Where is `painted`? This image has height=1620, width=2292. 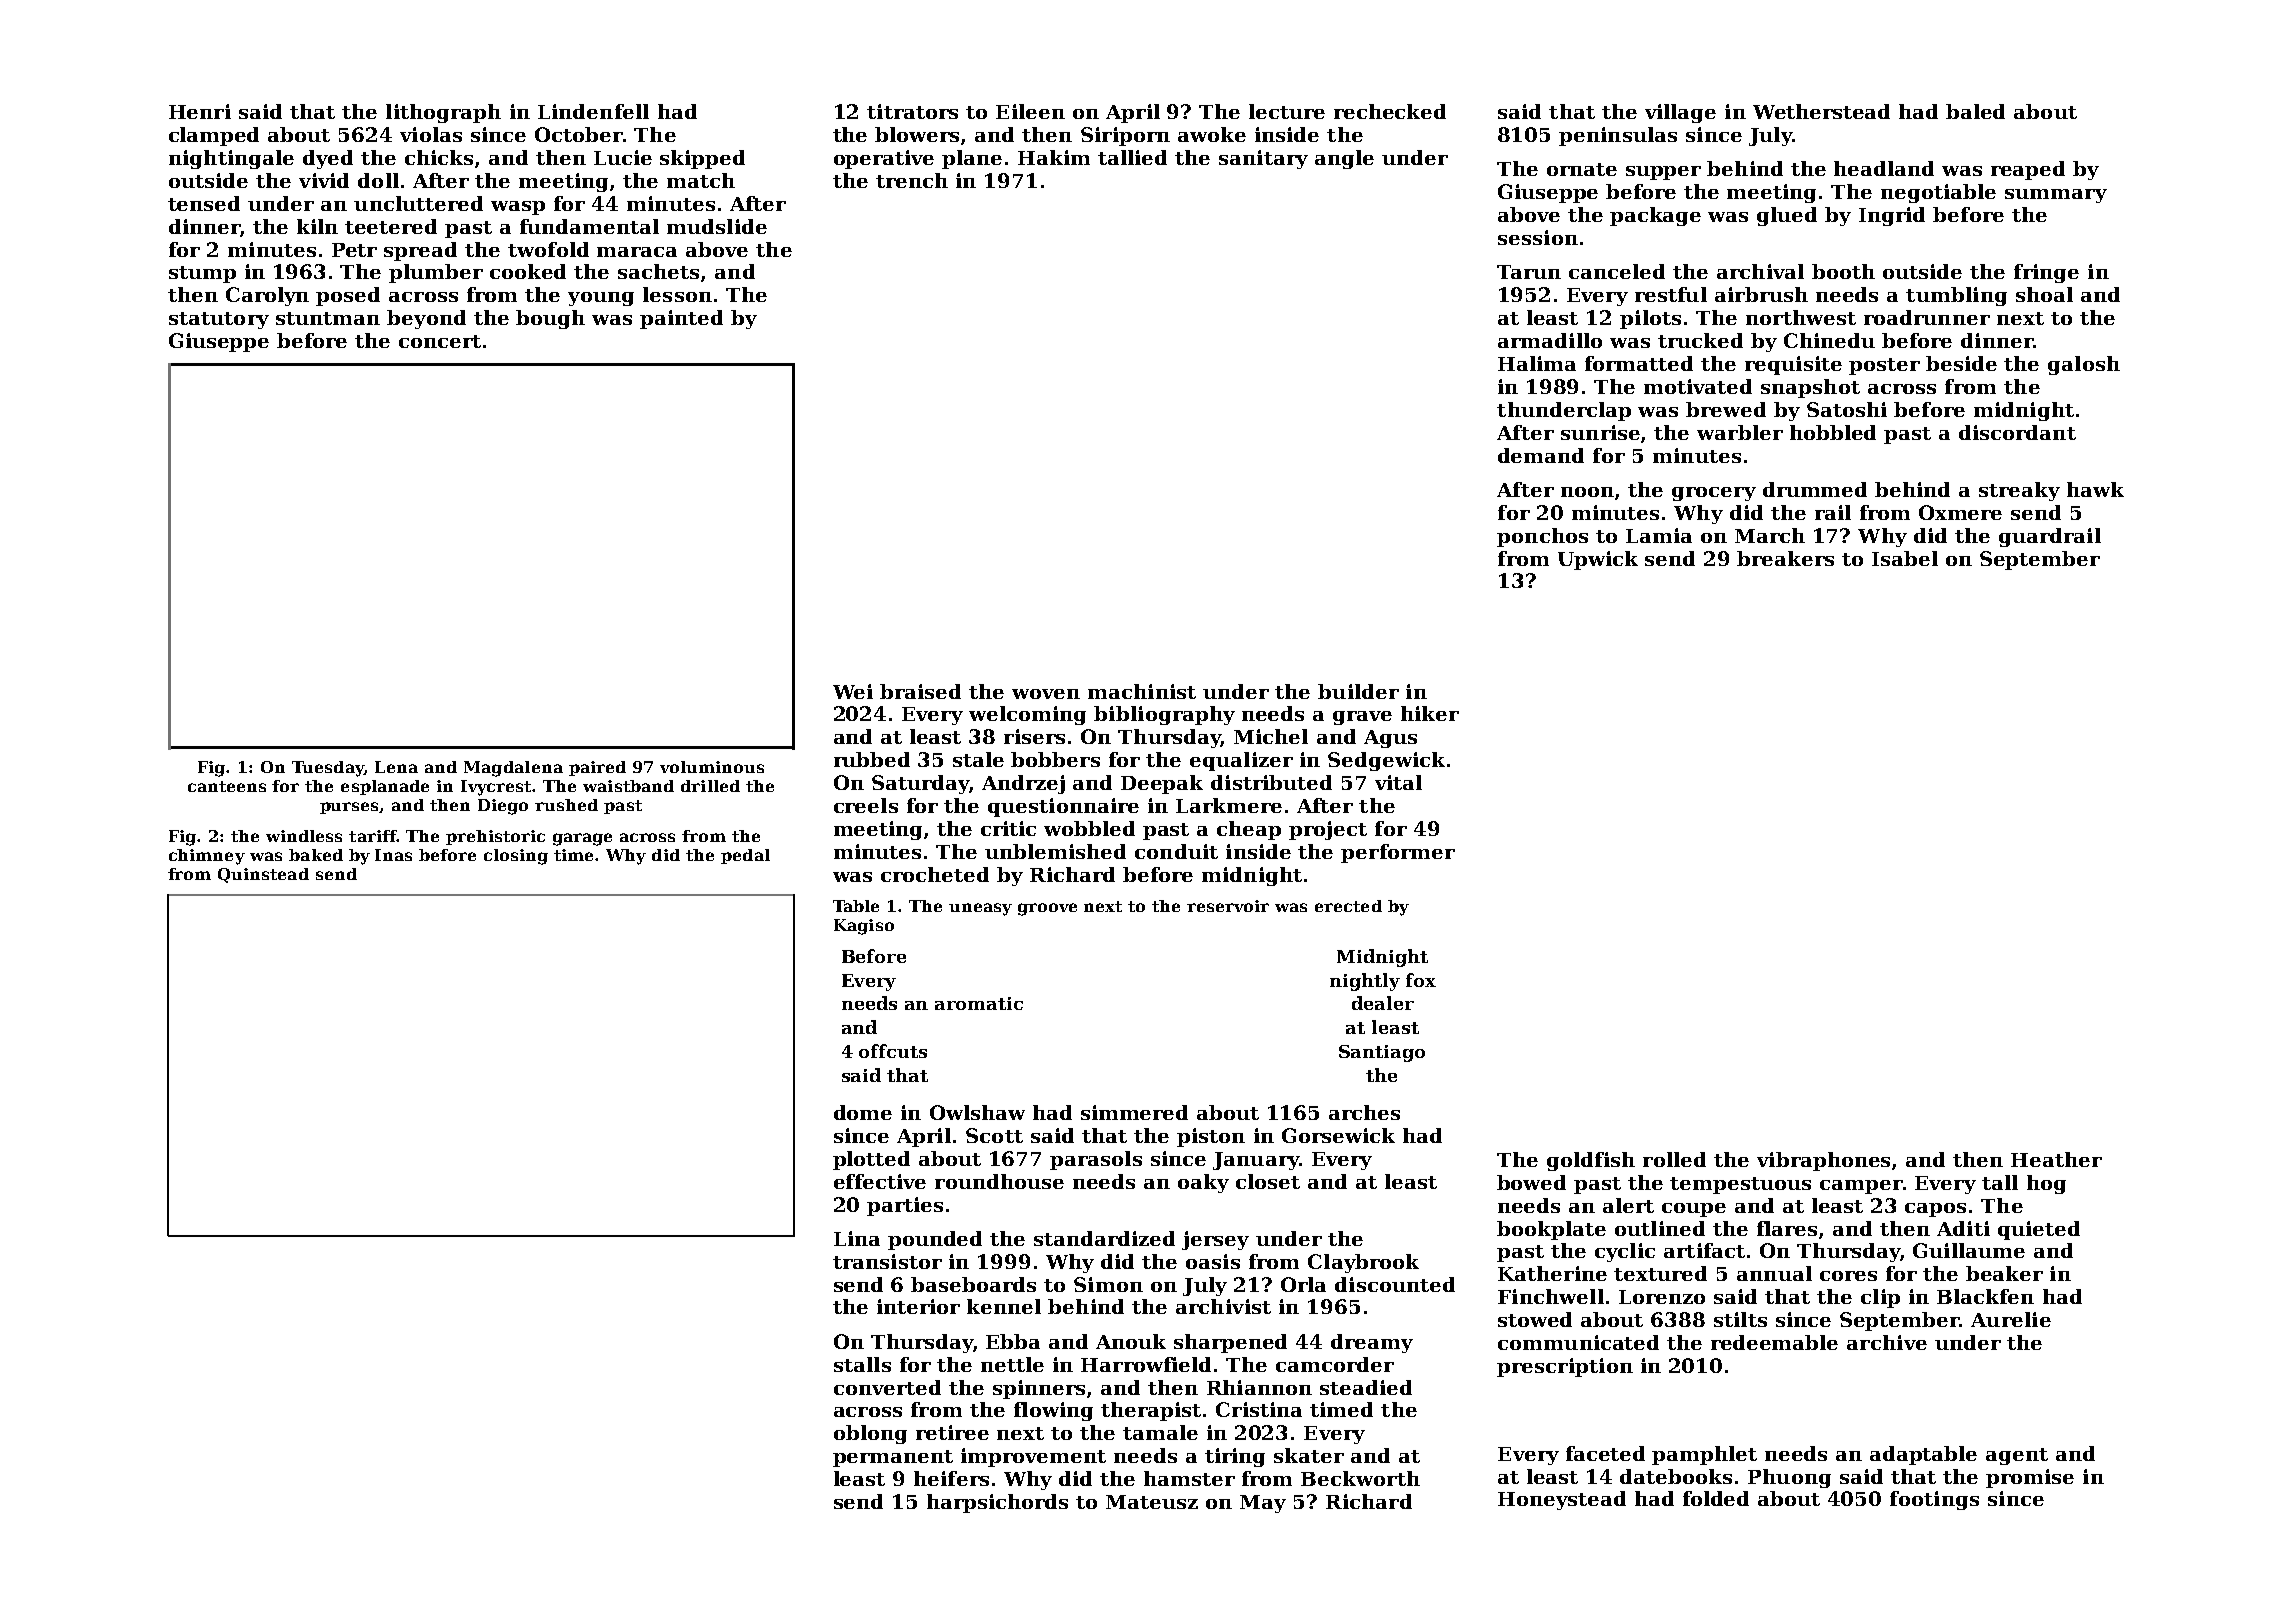
painted is located at coordinates (681, 319).
